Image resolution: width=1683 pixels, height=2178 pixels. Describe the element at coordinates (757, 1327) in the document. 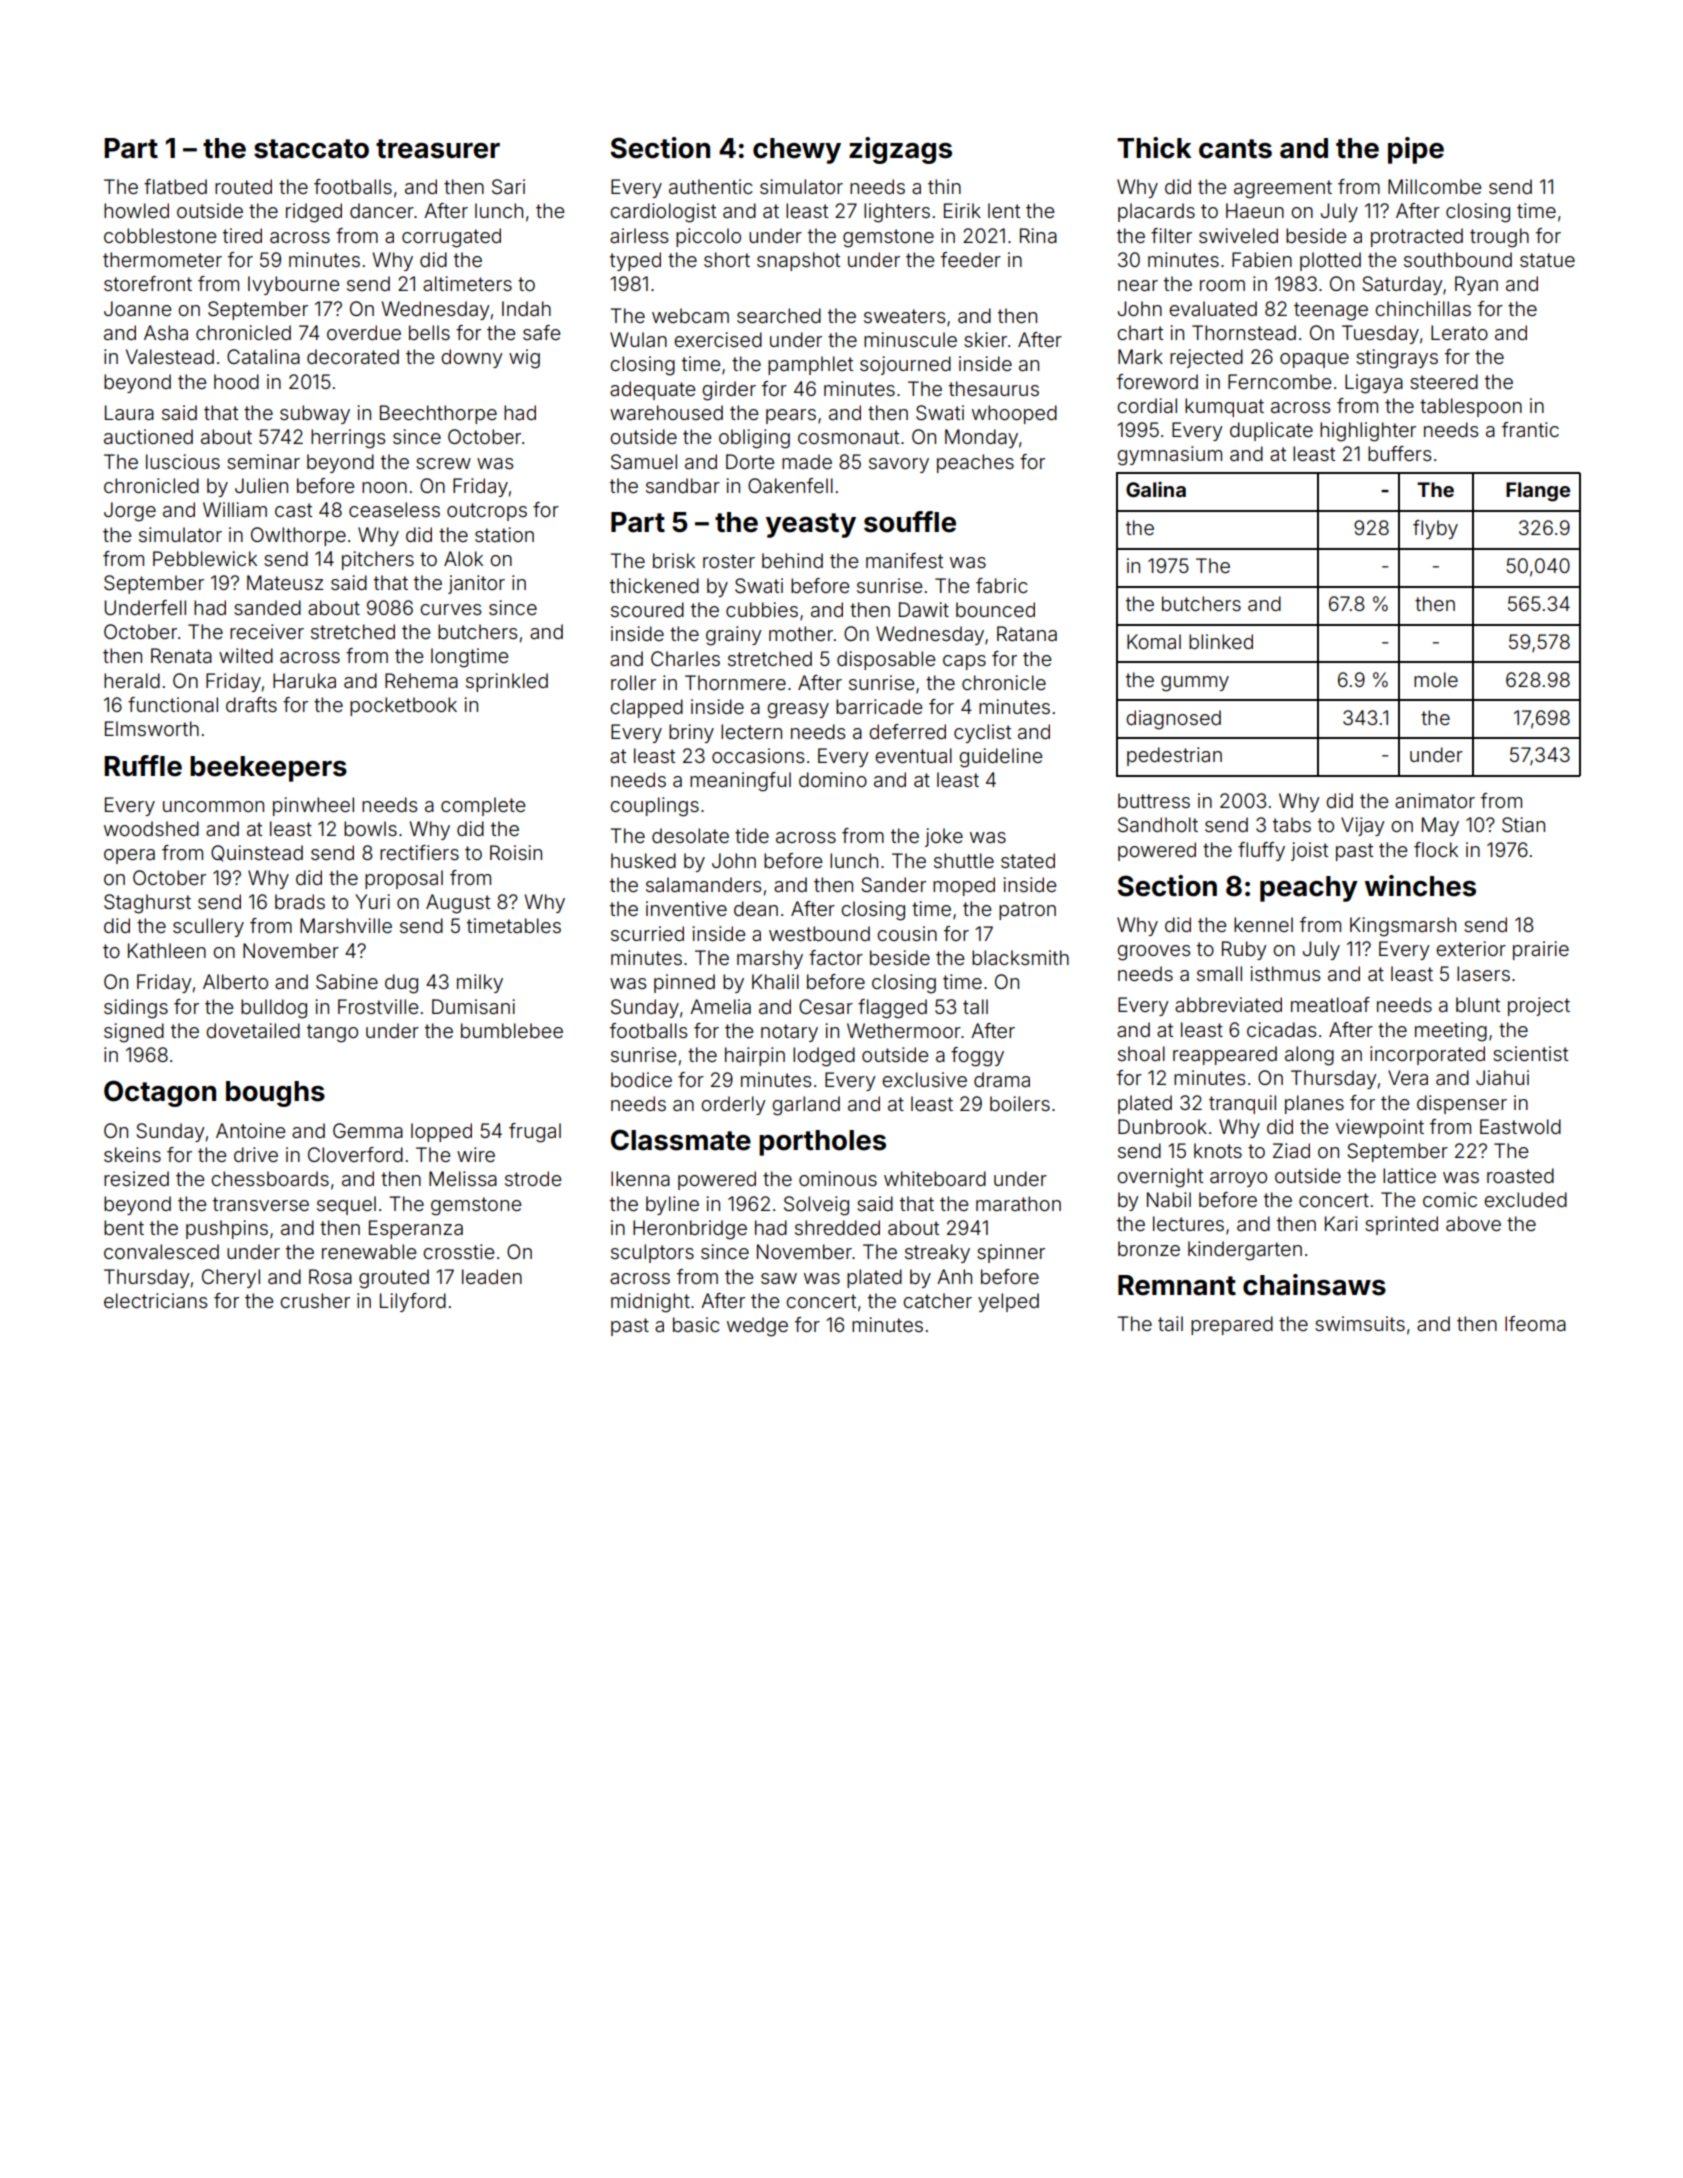

I see `wedge` at that location.
